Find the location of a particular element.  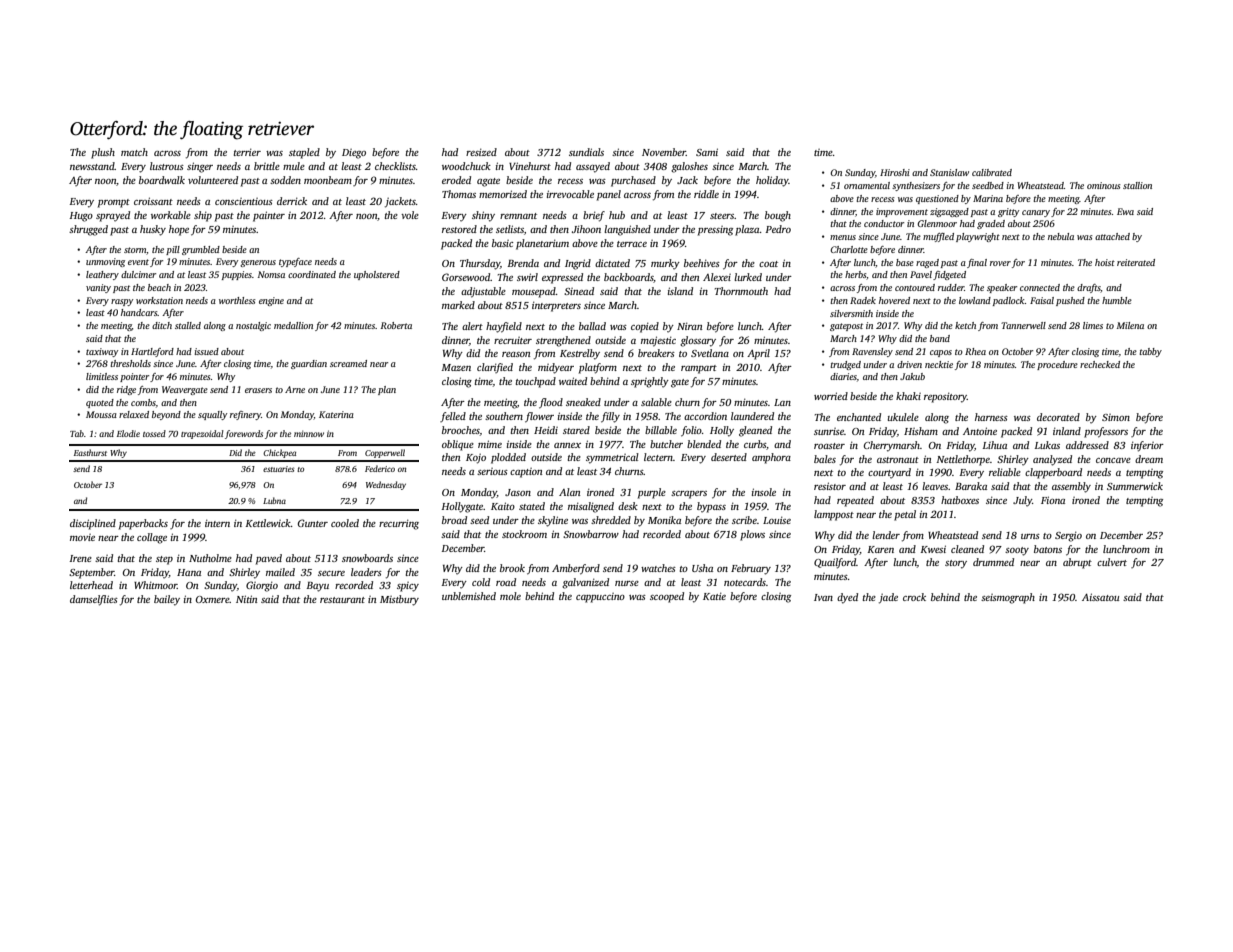

Simon is located at coordinates (1116, 417).
